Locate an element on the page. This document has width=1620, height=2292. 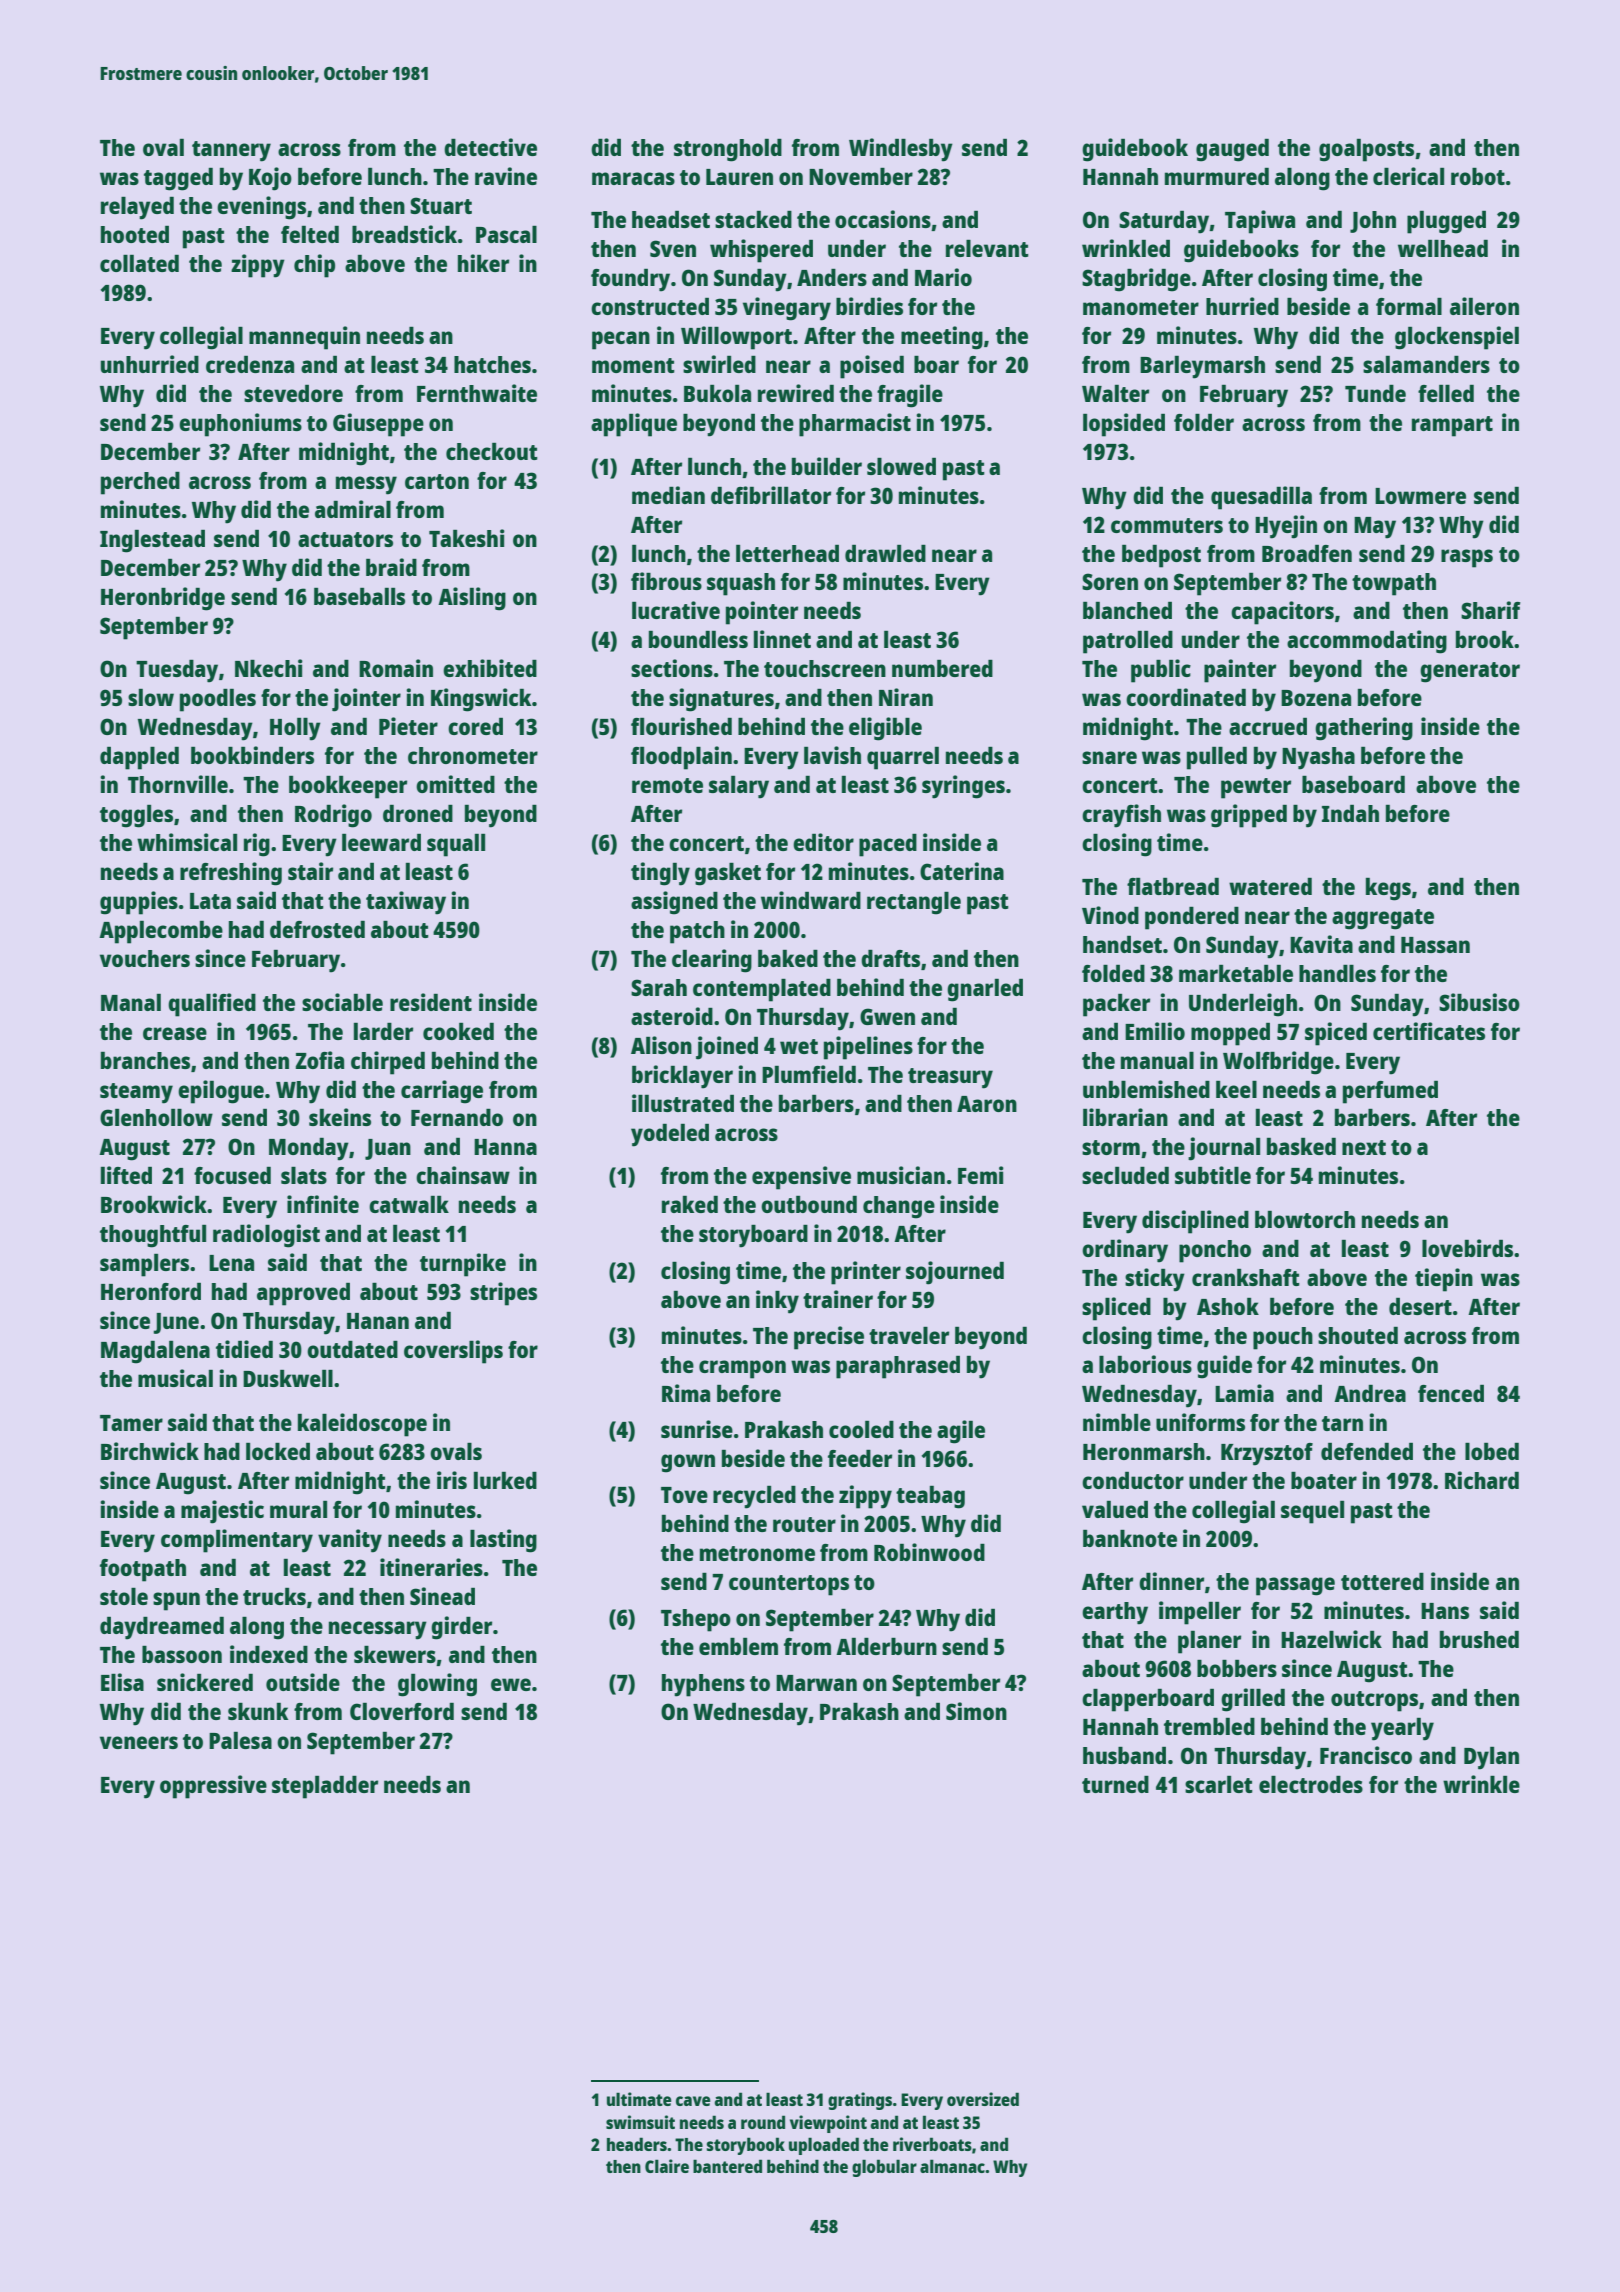
Gwen is located at coordinates (887, 1016).
